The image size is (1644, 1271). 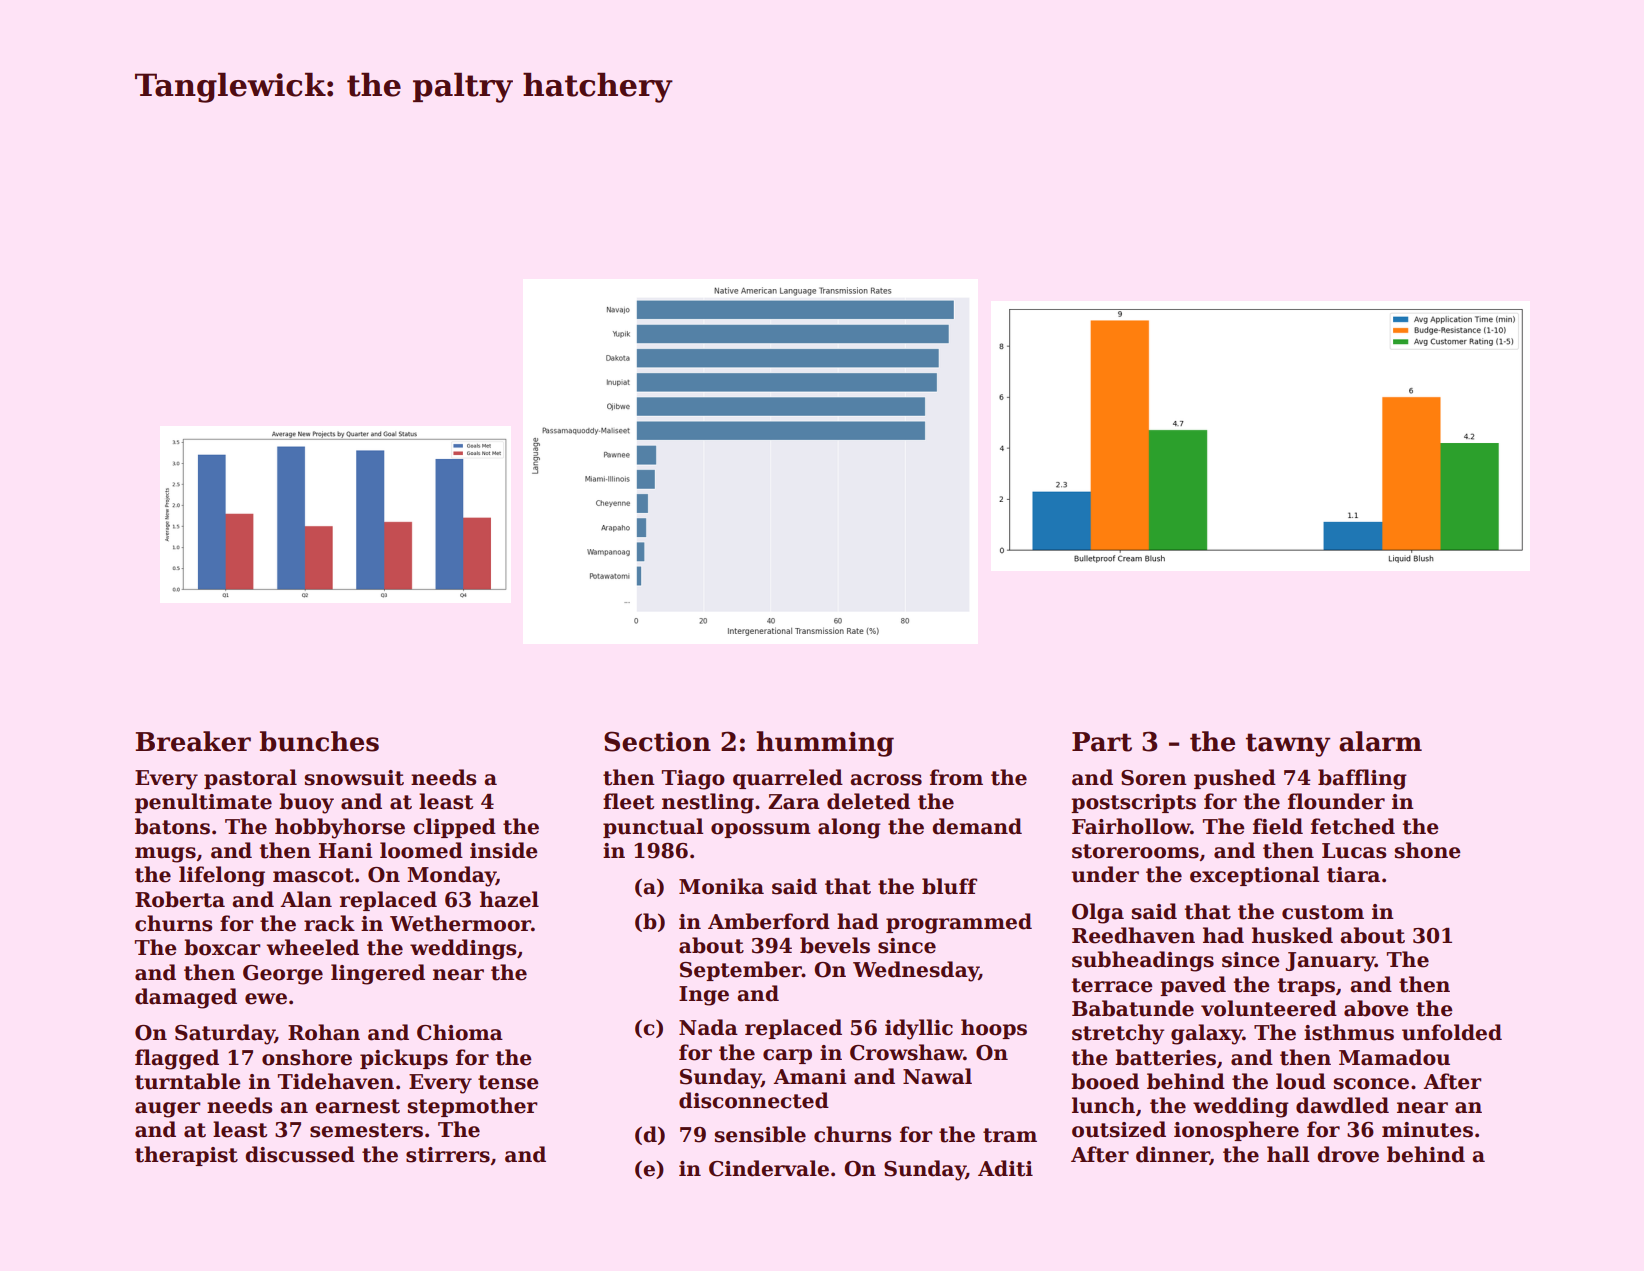 I want to click on alarm, so click(x=1380, y=741).
